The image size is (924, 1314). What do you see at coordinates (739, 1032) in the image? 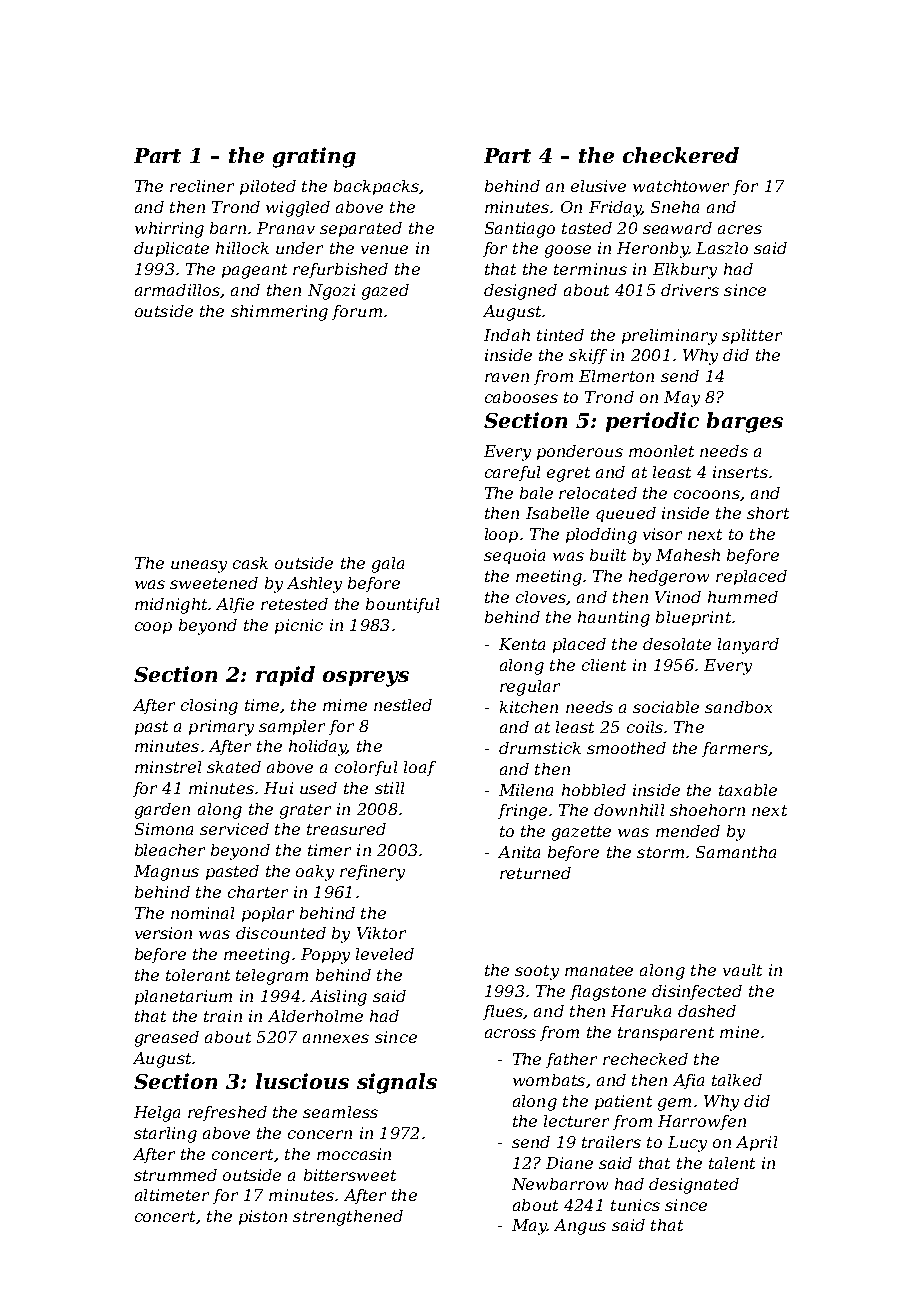
I see `mine` at bounding box center [739, 1032].
